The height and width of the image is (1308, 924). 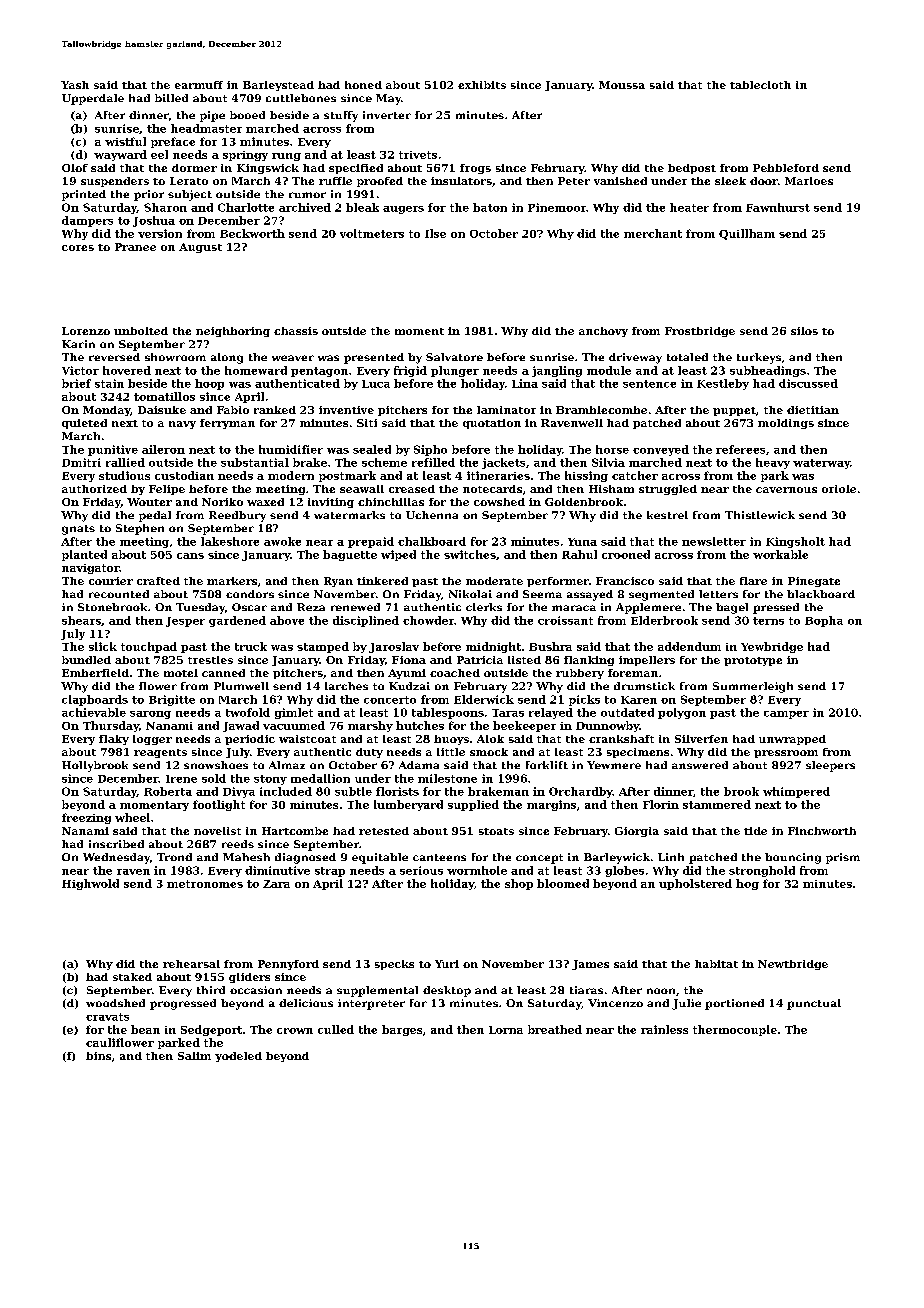 What do you see at coordinates (778, 207) in the image?
I see `Fawnhurst` at bounding box center [778, 207].
